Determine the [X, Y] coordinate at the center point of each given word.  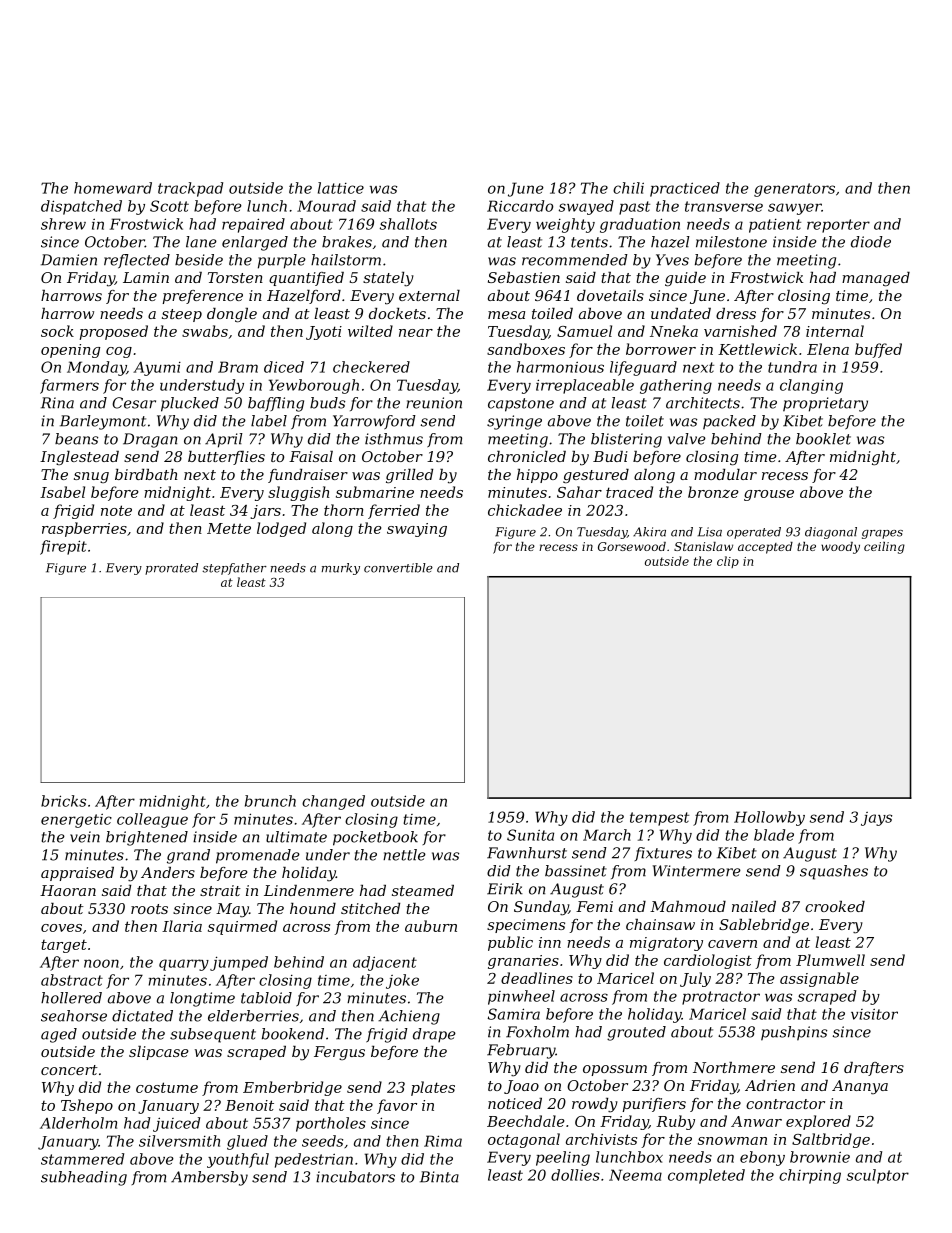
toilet [645, 421]
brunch [270, 801]
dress [736, 313]
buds [327, 403]
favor [397, 1106]
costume [167, 1087]
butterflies [226, 458]
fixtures [663, 854]
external [429, 295]
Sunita [530, 835]
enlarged [255, 243]
